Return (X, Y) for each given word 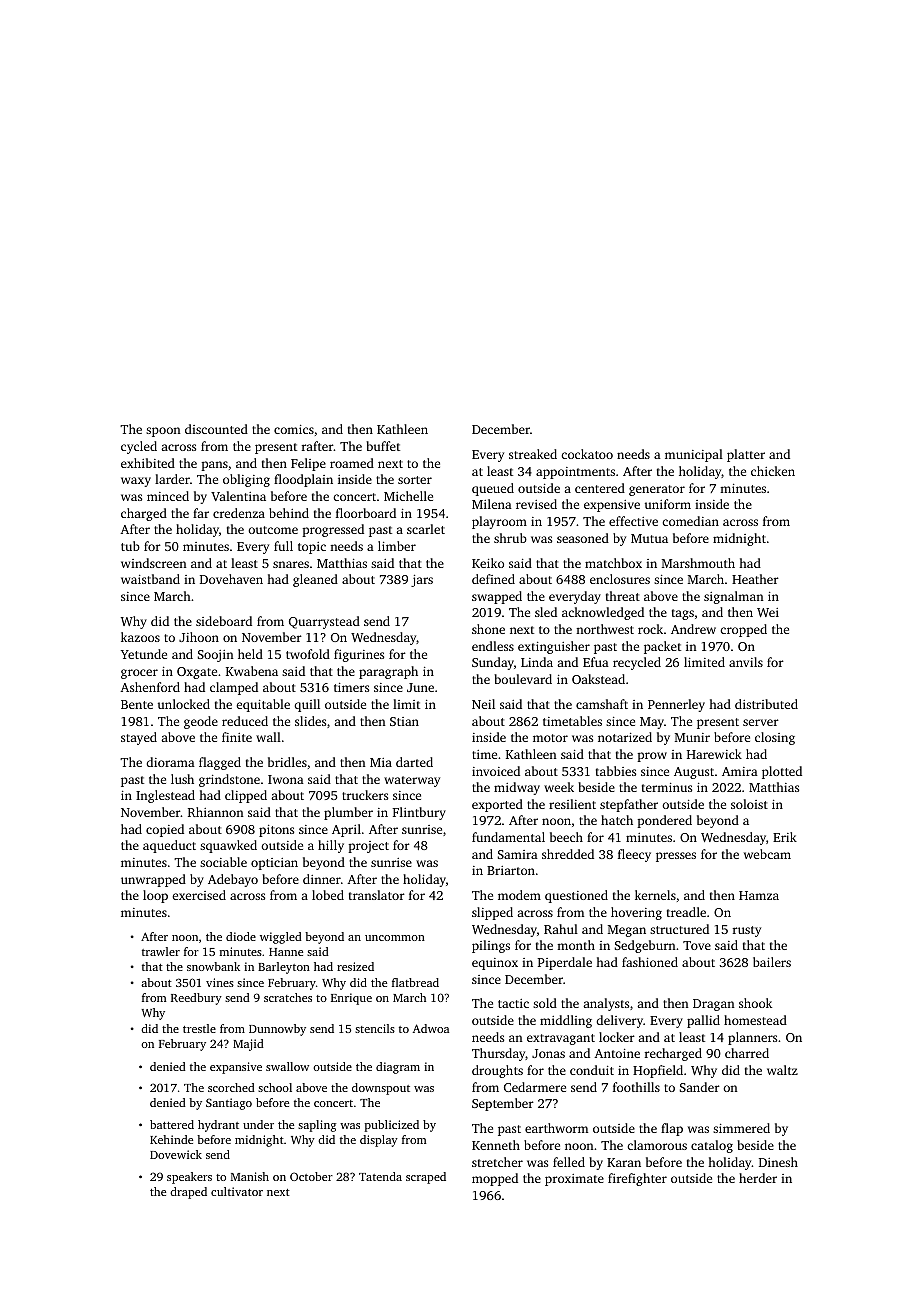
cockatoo (587, 454)
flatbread (415, 982)
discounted (216, 429)
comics (294, 429)
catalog (712, 1146)
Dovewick (176, 1154)
